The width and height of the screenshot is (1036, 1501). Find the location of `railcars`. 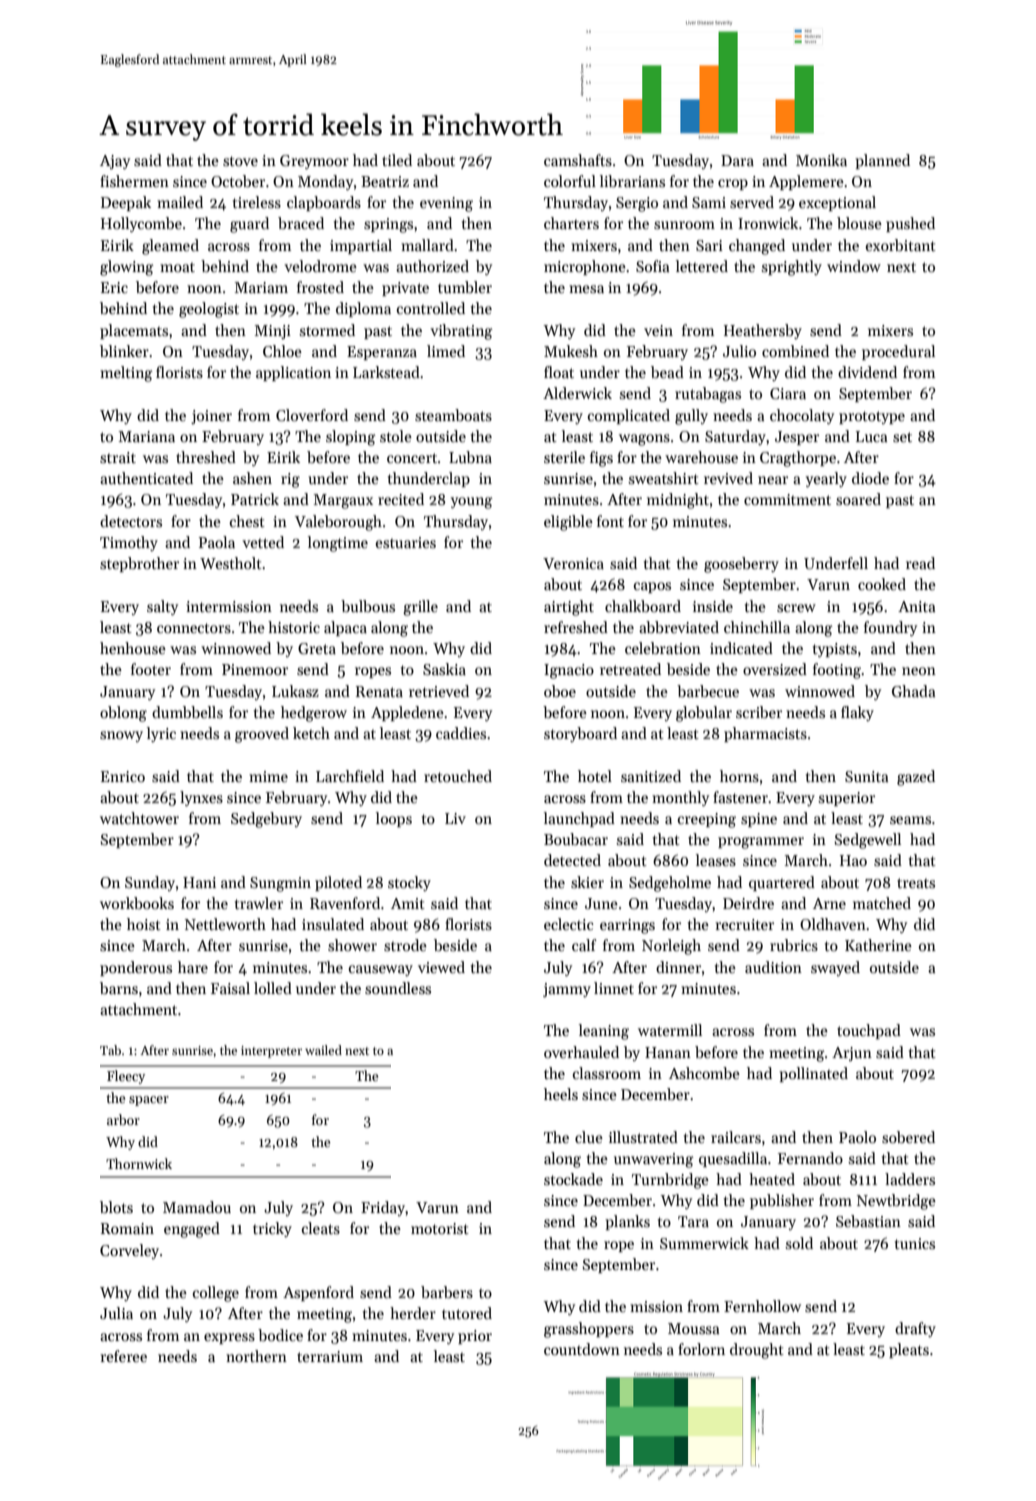

railcars is located at coordinates (736, 1137).
